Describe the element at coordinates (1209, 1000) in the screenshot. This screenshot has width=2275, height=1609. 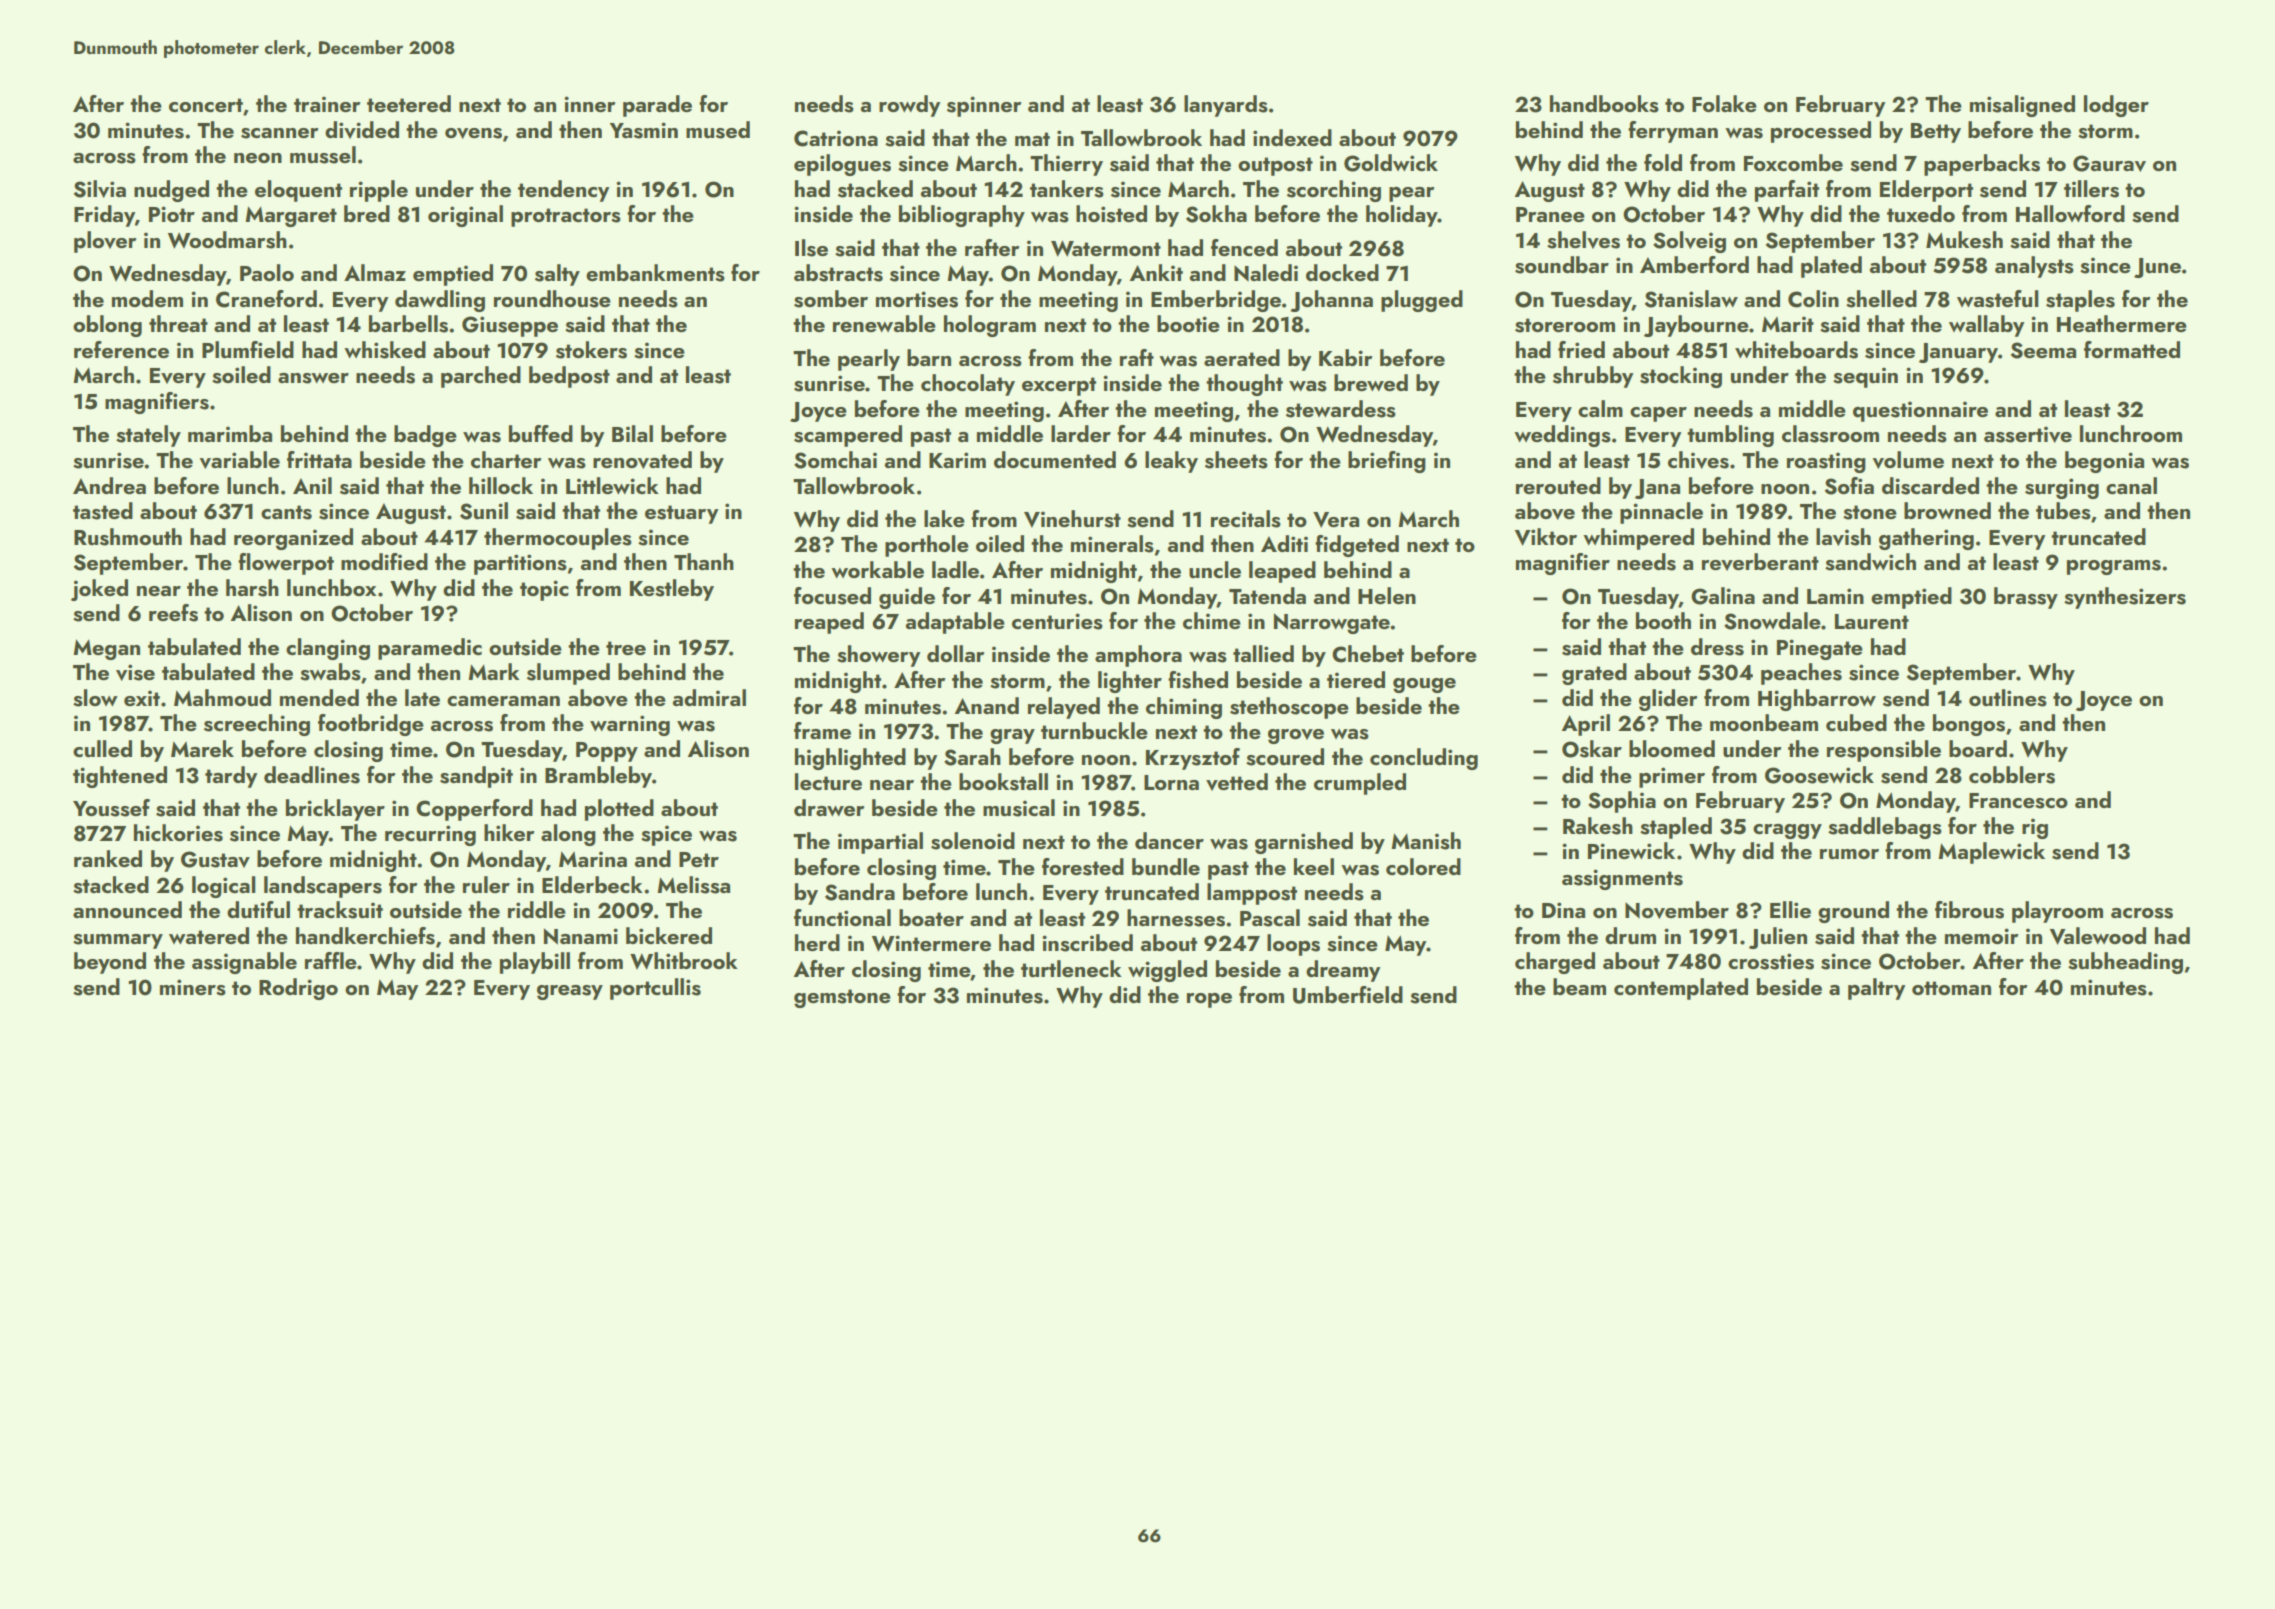
I see `rope` at that location.
